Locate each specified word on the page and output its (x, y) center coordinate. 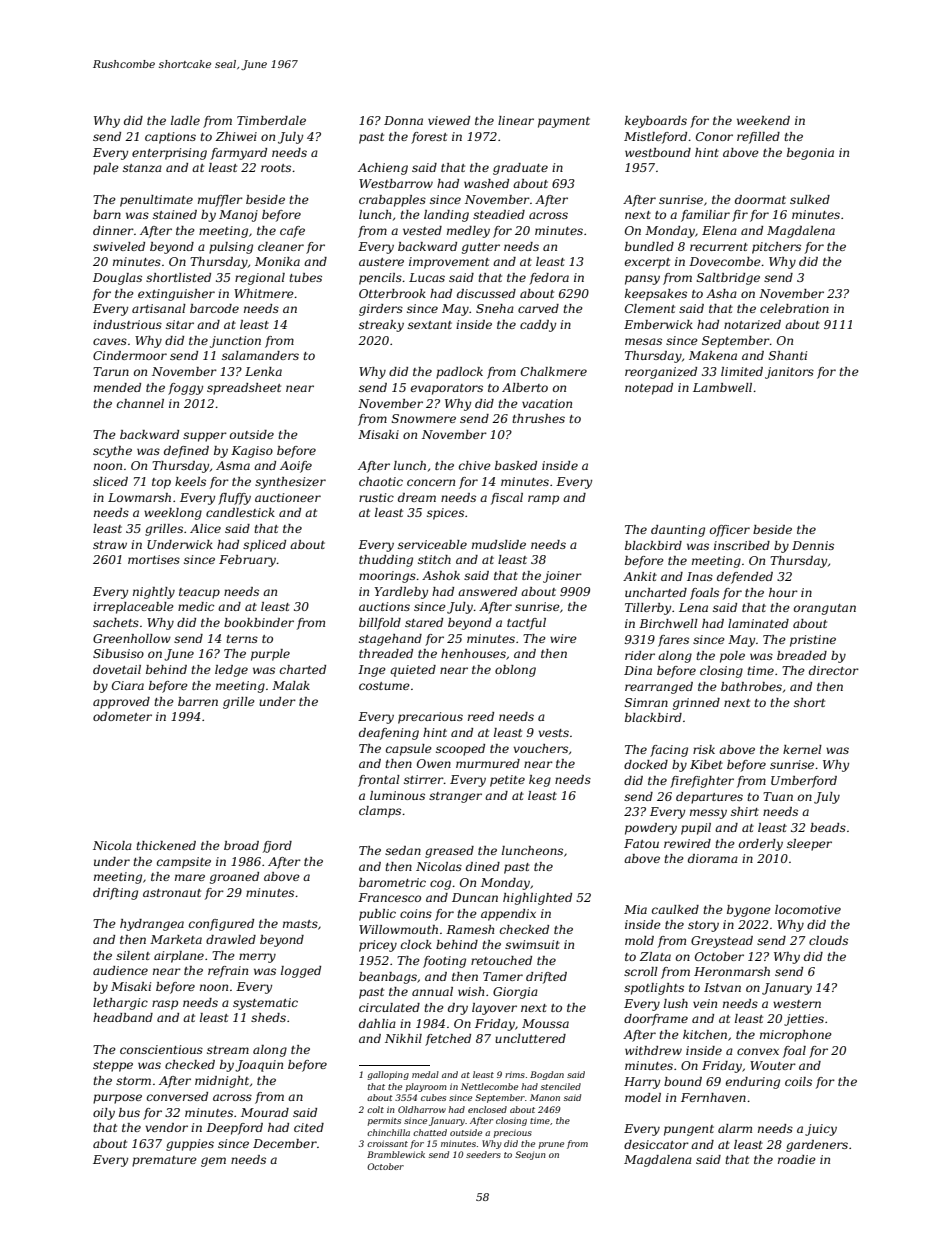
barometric (392, 882)
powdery (651, 829)
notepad (649, 389)
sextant (430, 325)
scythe (112, 452)
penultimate (156, 201)
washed (486, 183)
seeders (483, 1154)
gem (213, 1162)
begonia (810, 154)
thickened (166, 845)
